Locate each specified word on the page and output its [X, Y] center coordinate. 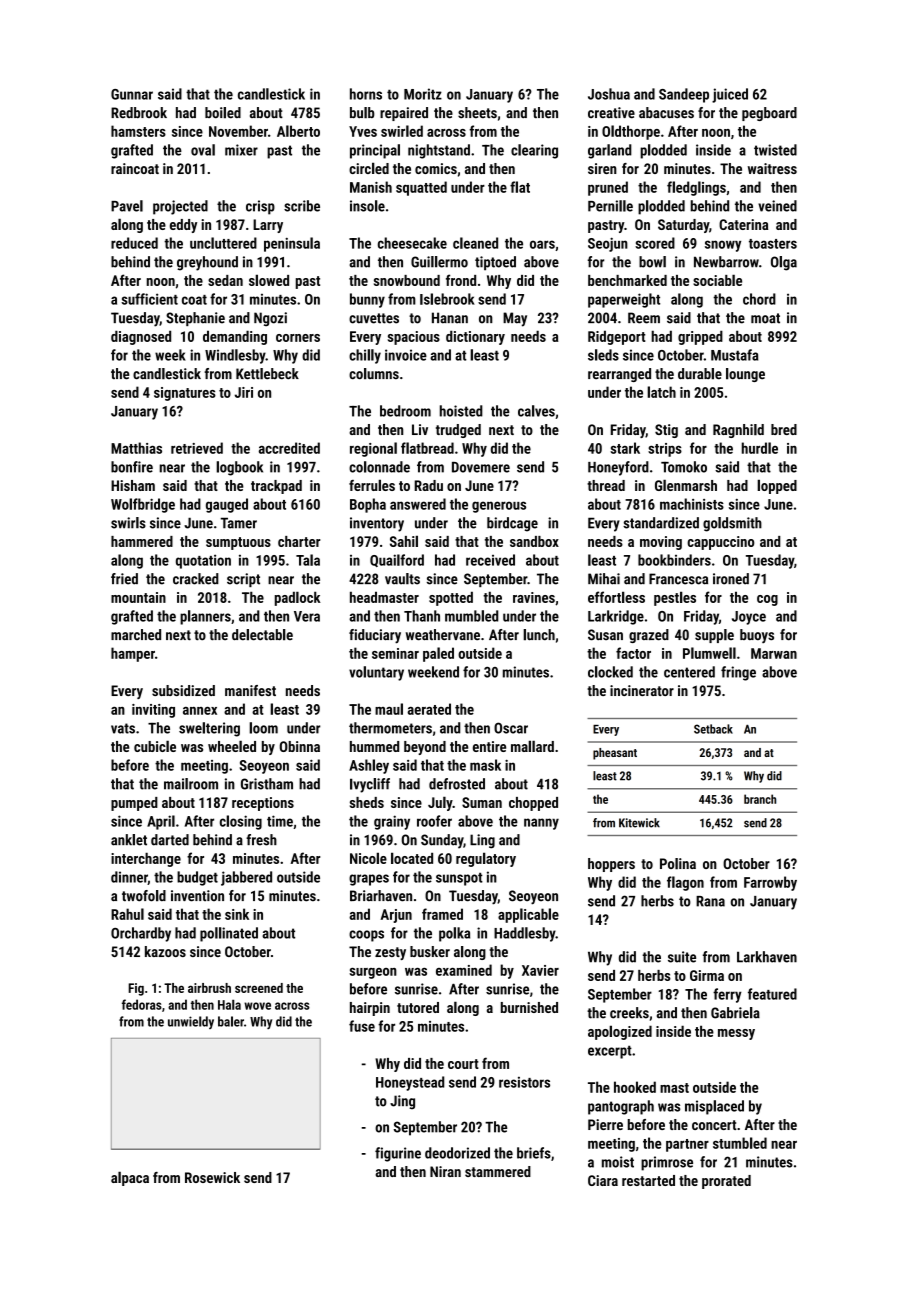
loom [263, 728]
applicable [528, 915]
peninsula [292, 244]
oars [542, 244]
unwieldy [191, 1022]
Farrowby [770, 883]
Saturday [683, 226]
